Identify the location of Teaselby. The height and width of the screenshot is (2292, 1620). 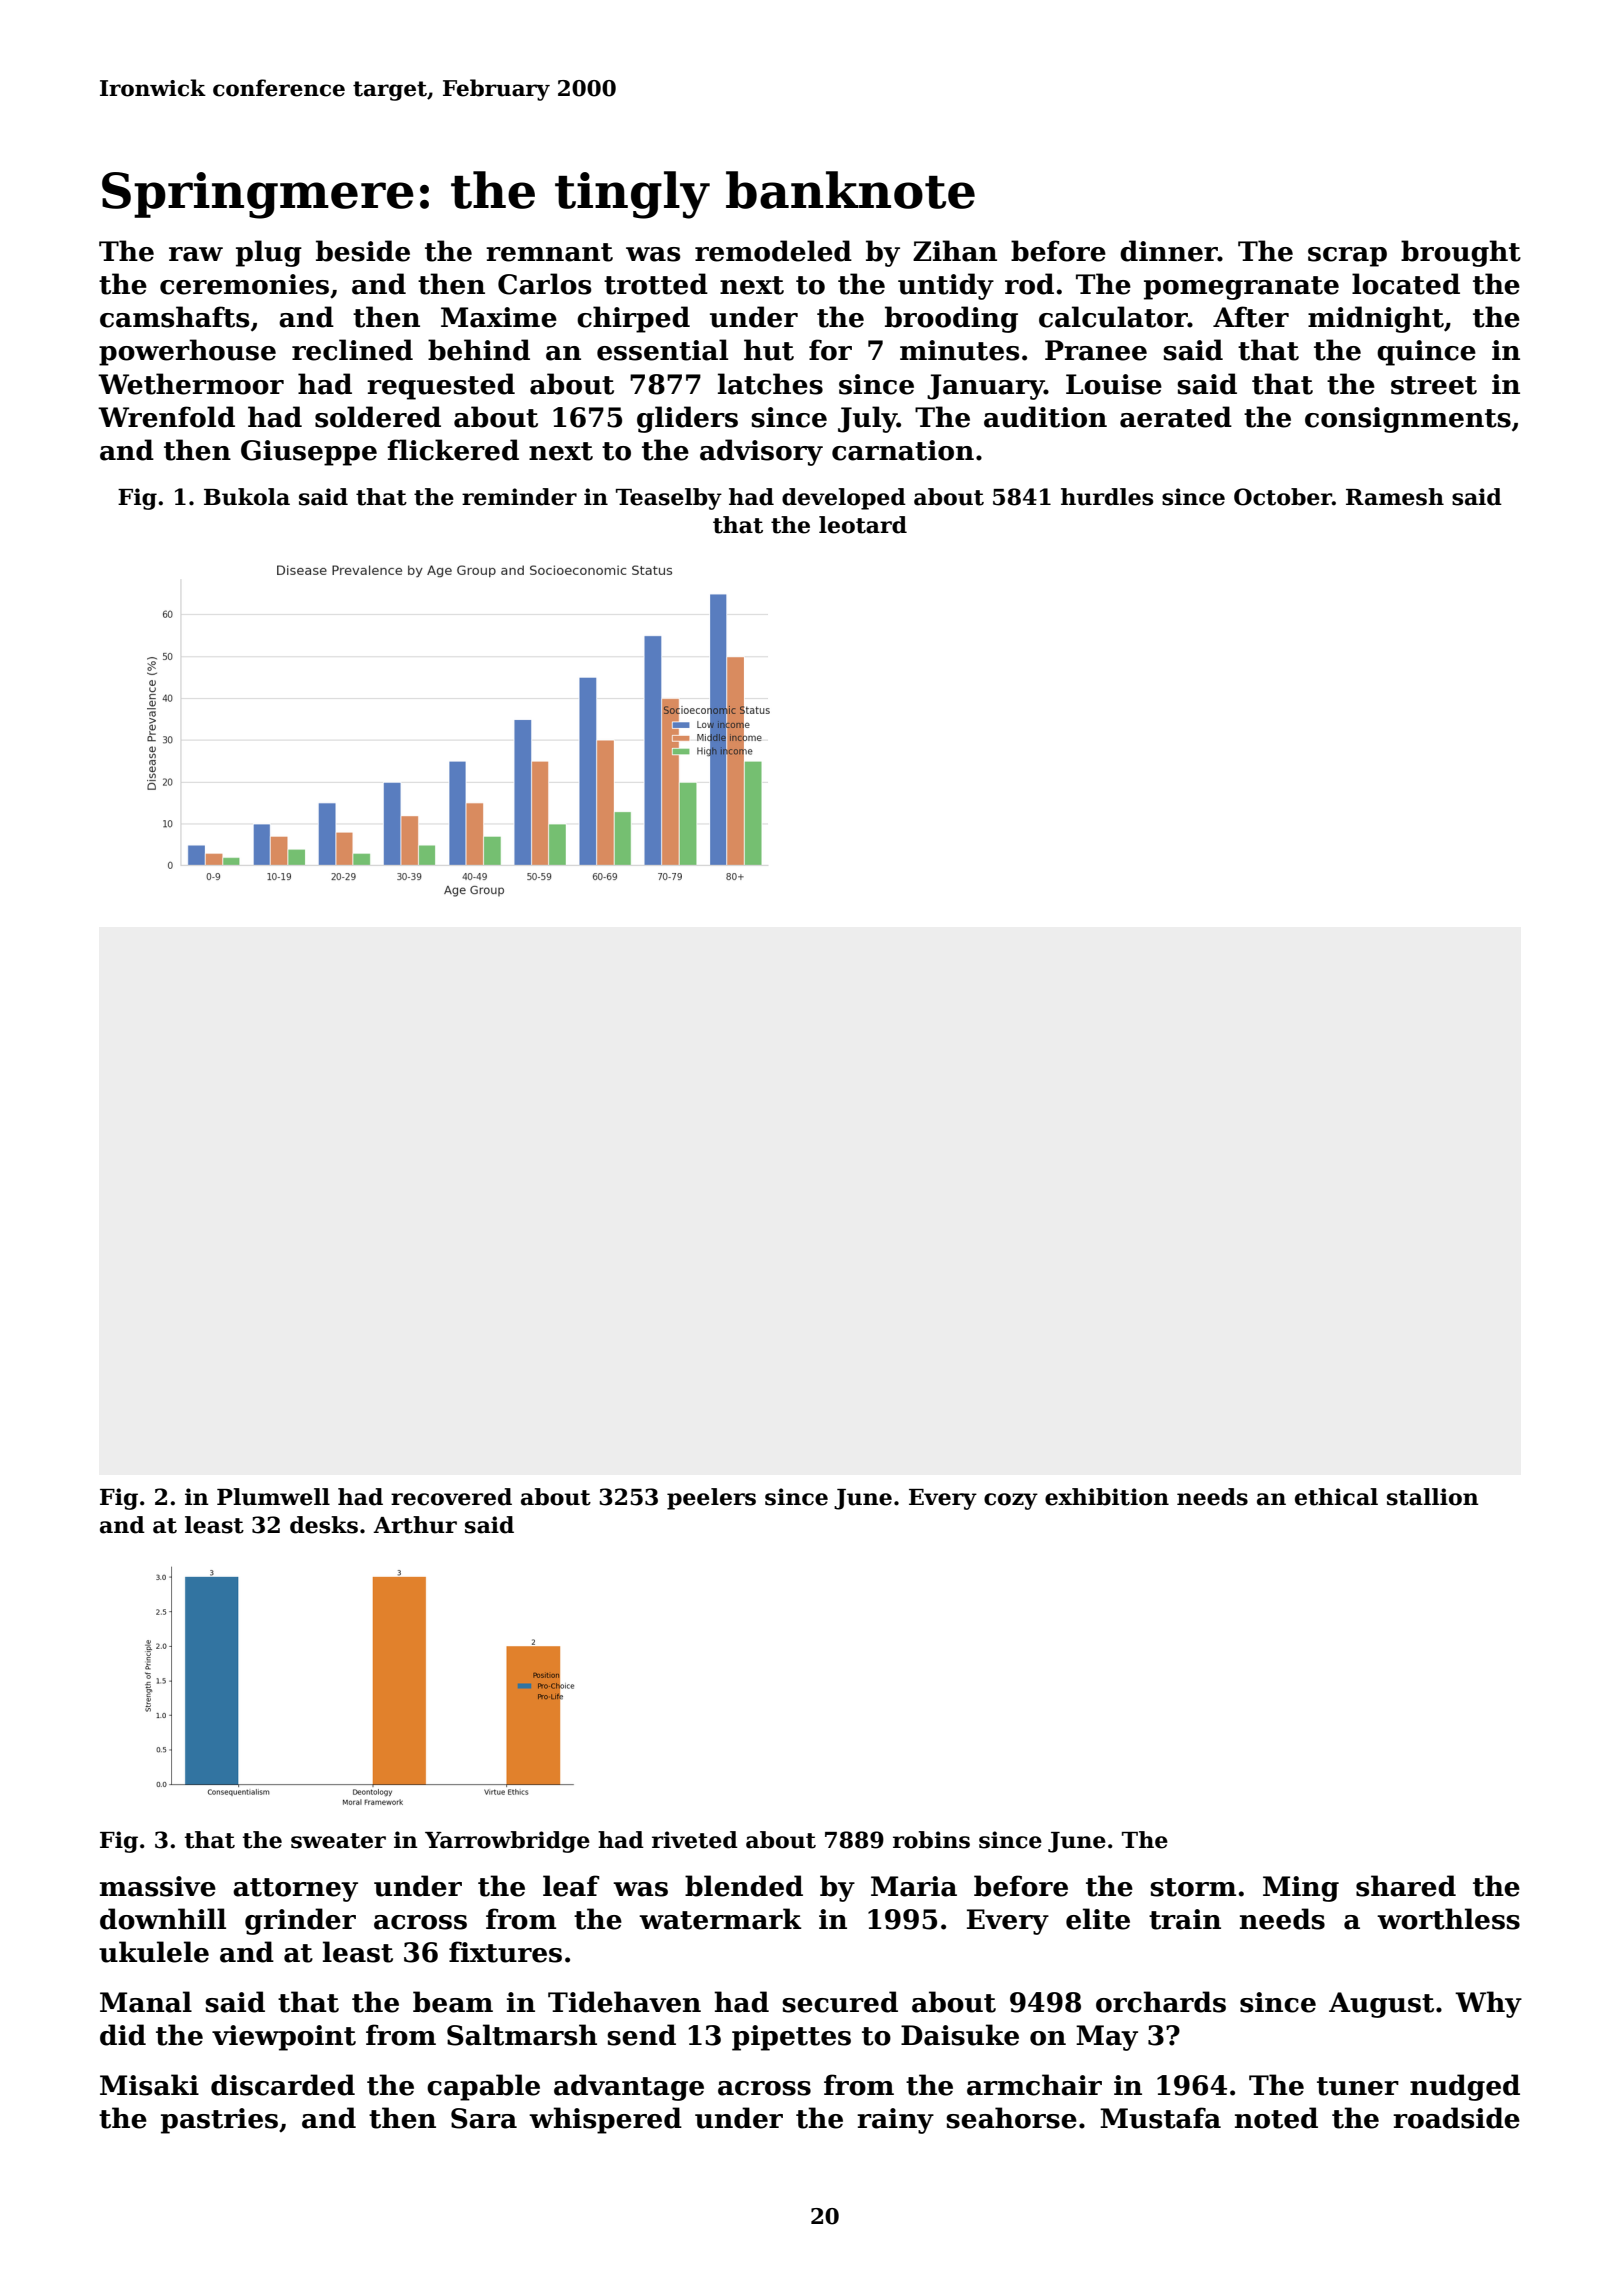
(669, 499).
